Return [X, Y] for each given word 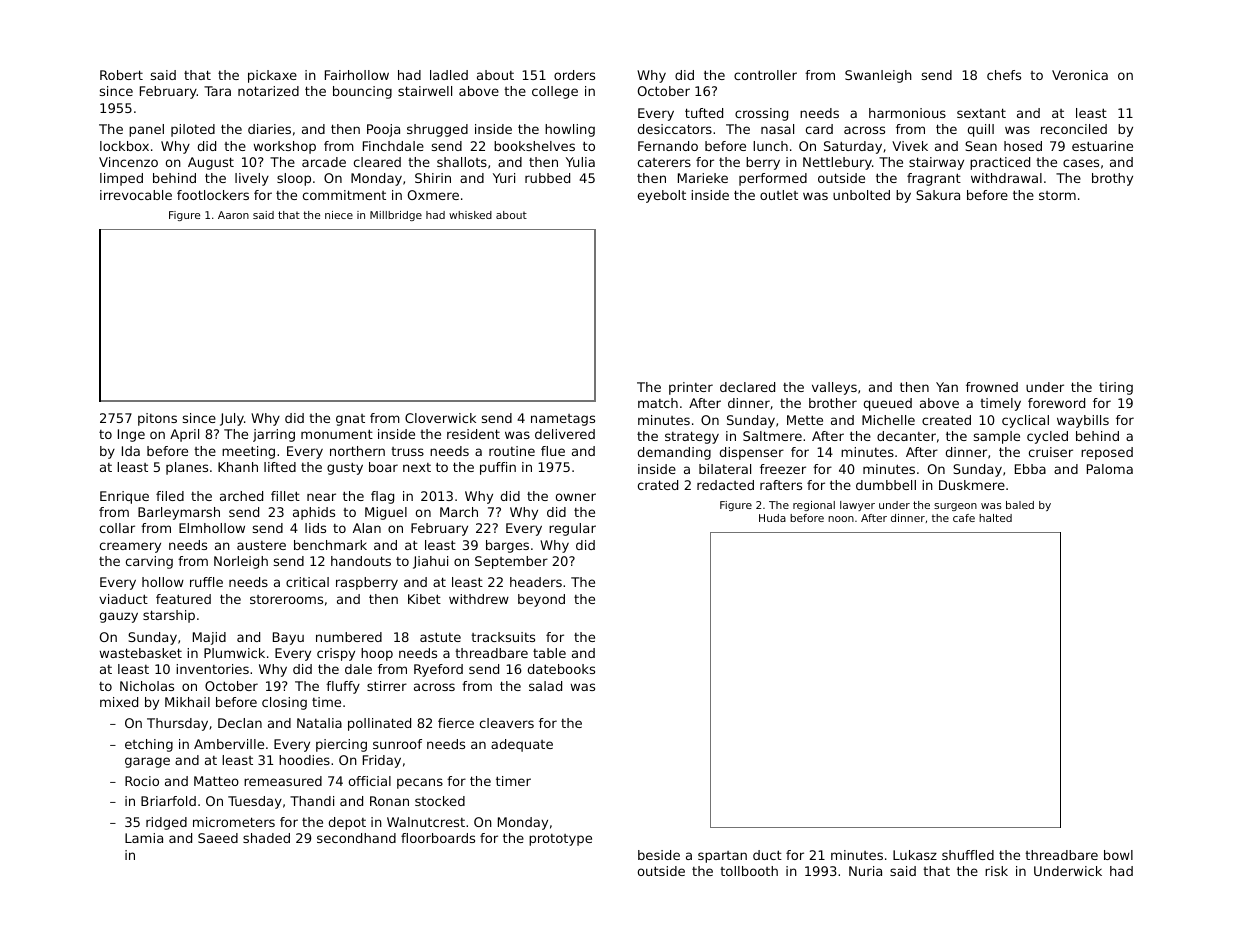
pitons [157, 419]
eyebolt [662, 196]
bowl [1118, 855]
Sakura [938, 195]
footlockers [213, 195]
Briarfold [168, 801]
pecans [420, 783]
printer [691, 388]
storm [1057, 195]
